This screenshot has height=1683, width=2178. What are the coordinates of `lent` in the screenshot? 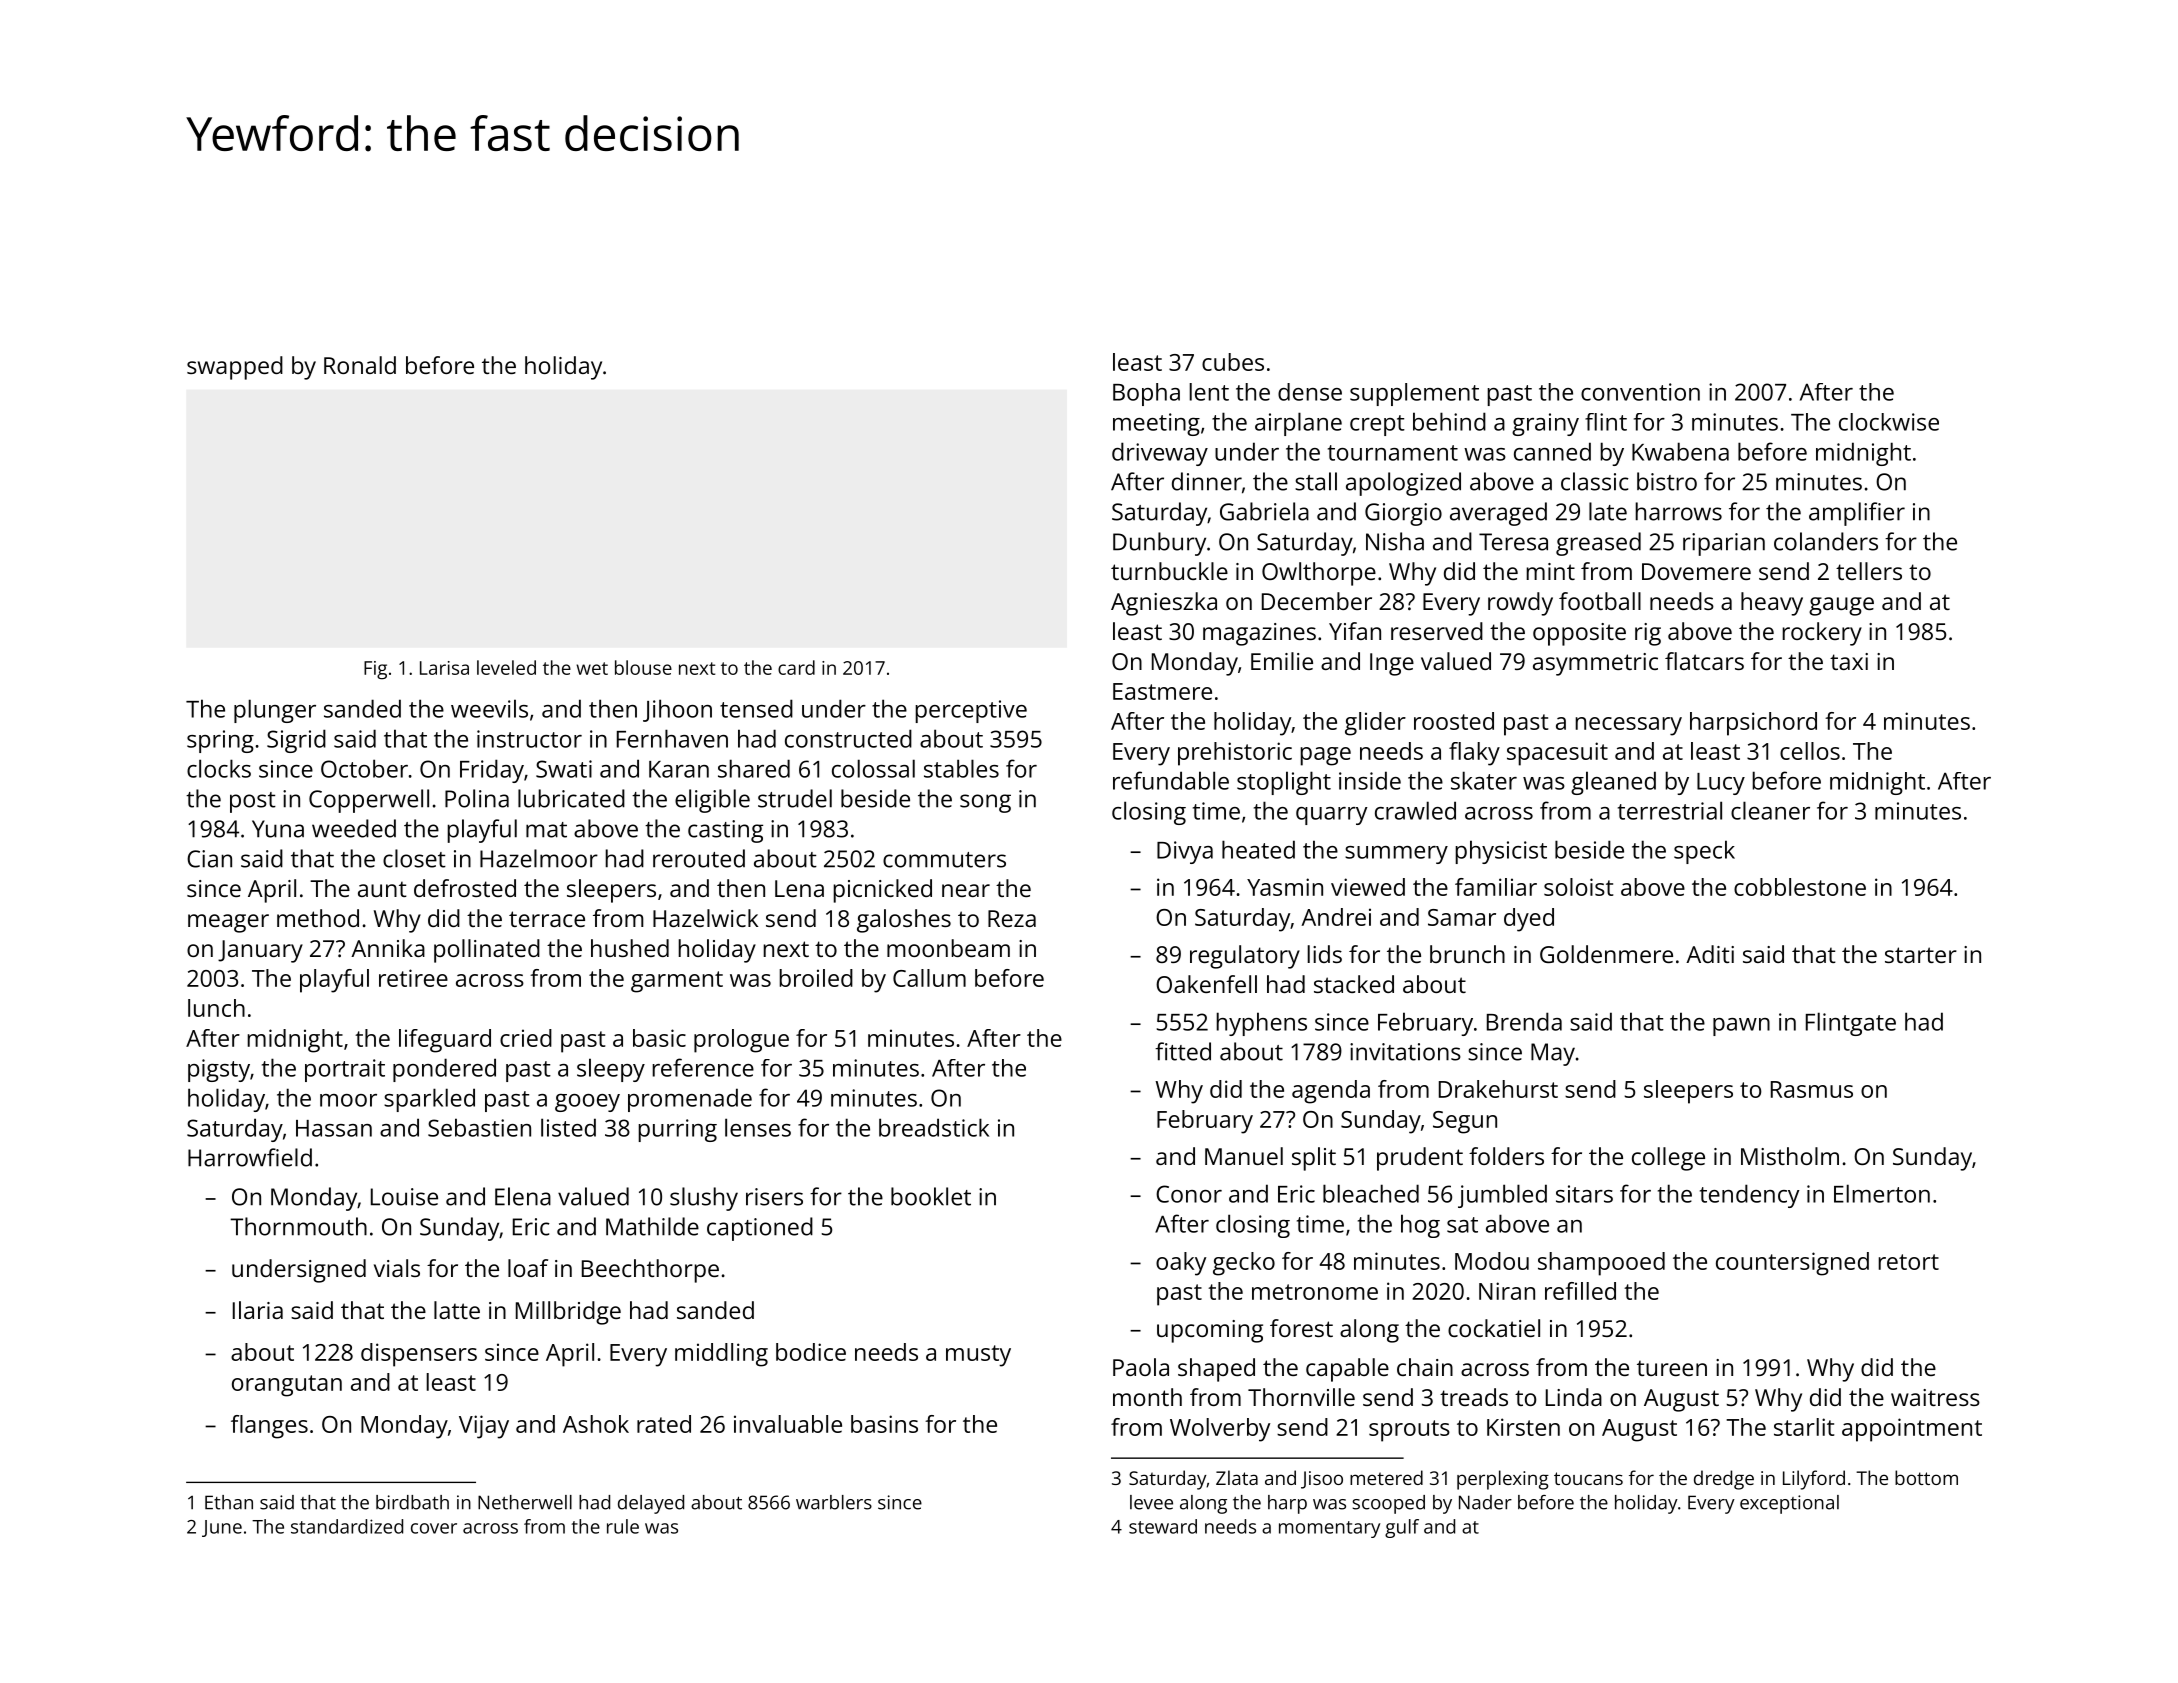 It's located at (1209, 392).
